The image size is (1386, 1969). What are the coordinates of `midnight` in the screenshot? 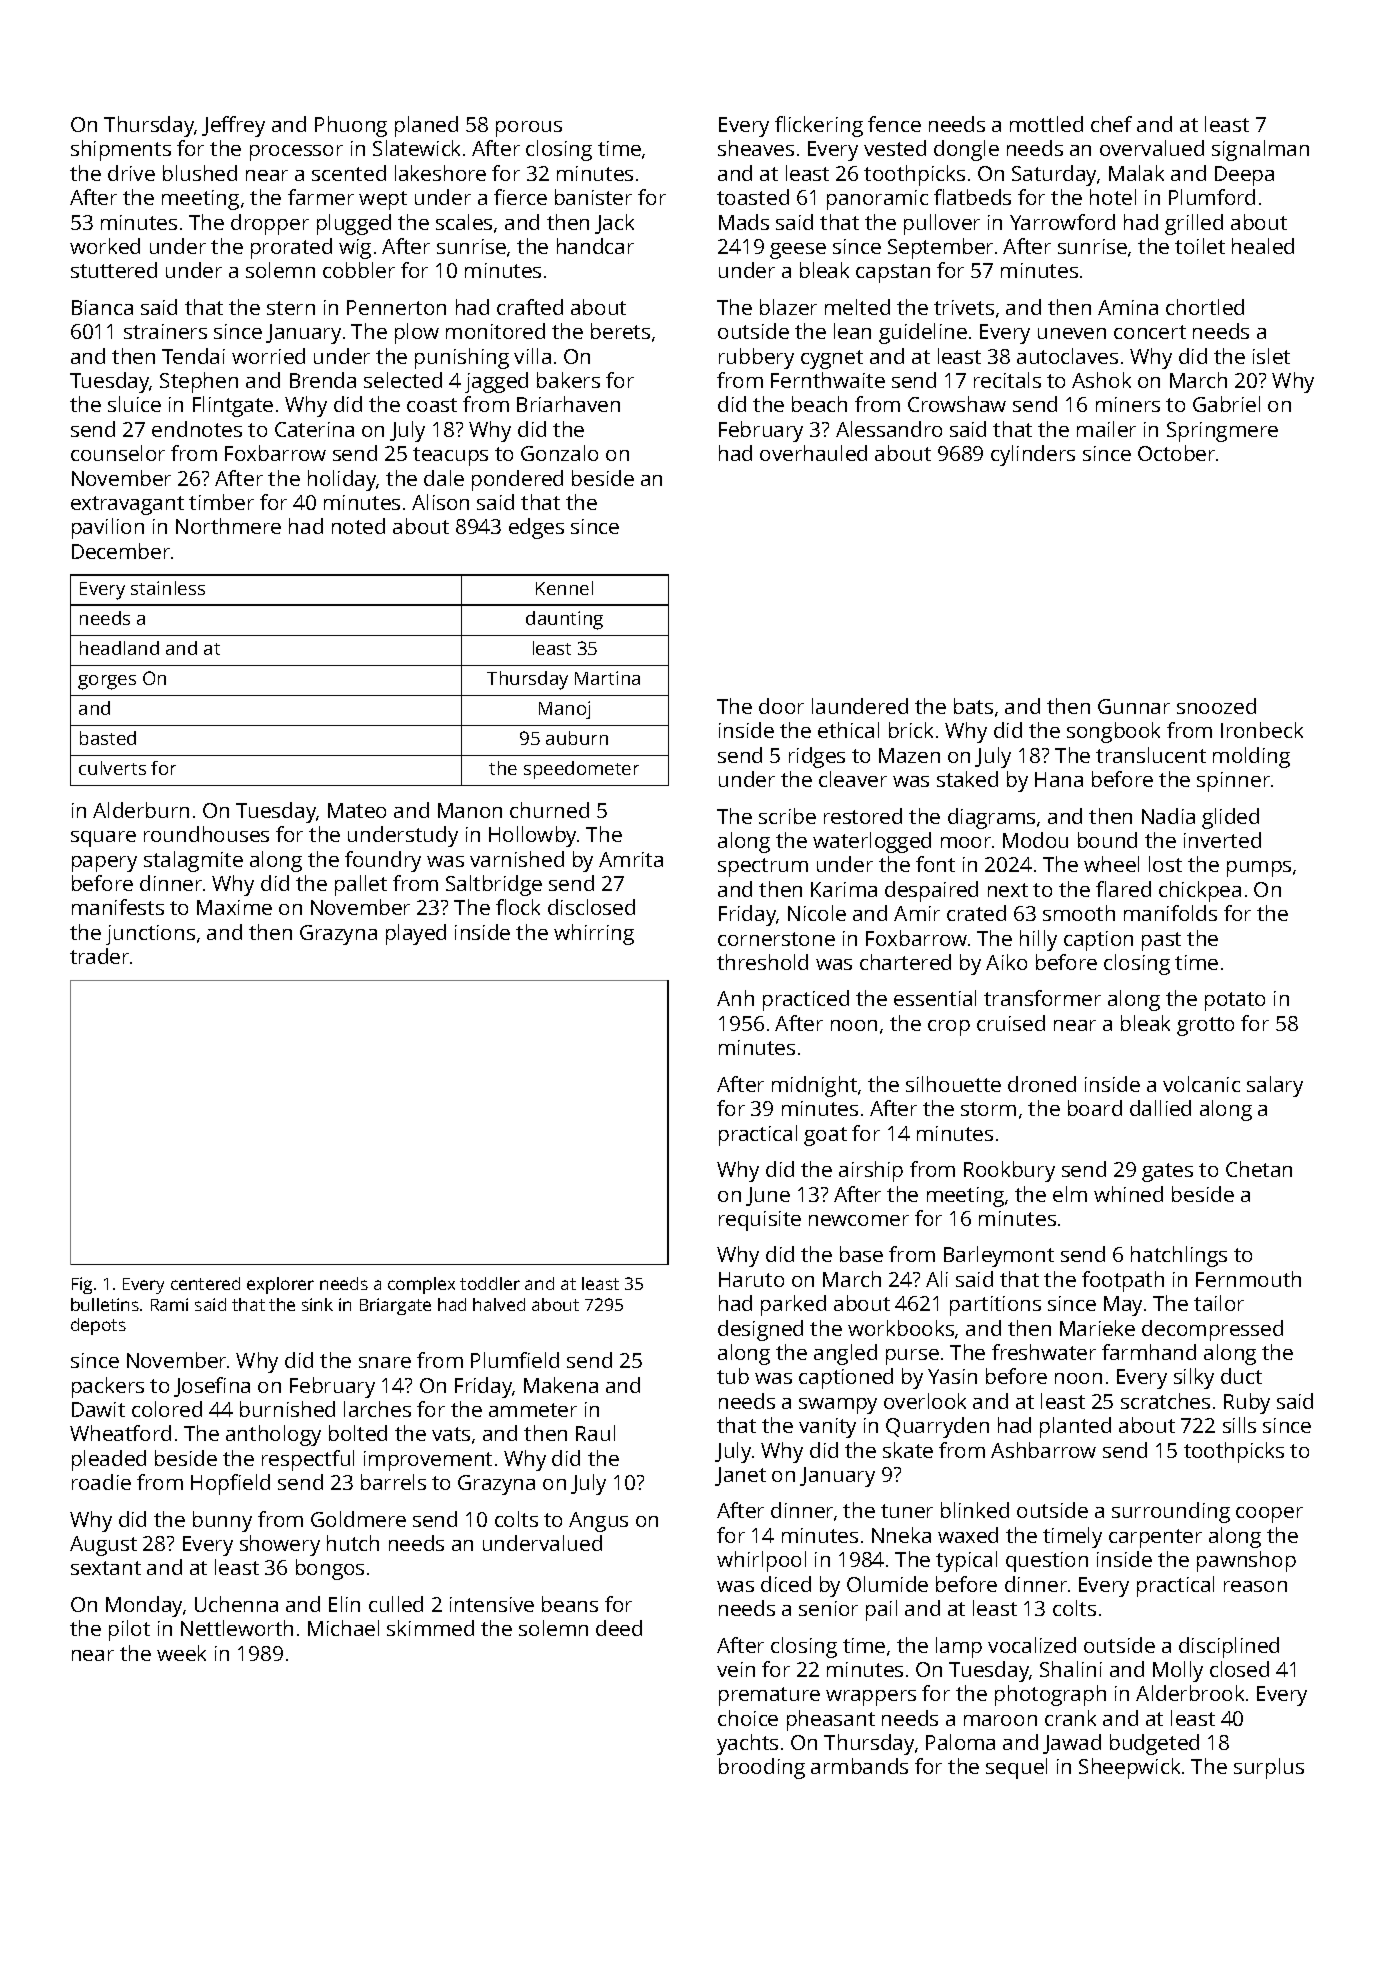 It's located at (814, 1086).
